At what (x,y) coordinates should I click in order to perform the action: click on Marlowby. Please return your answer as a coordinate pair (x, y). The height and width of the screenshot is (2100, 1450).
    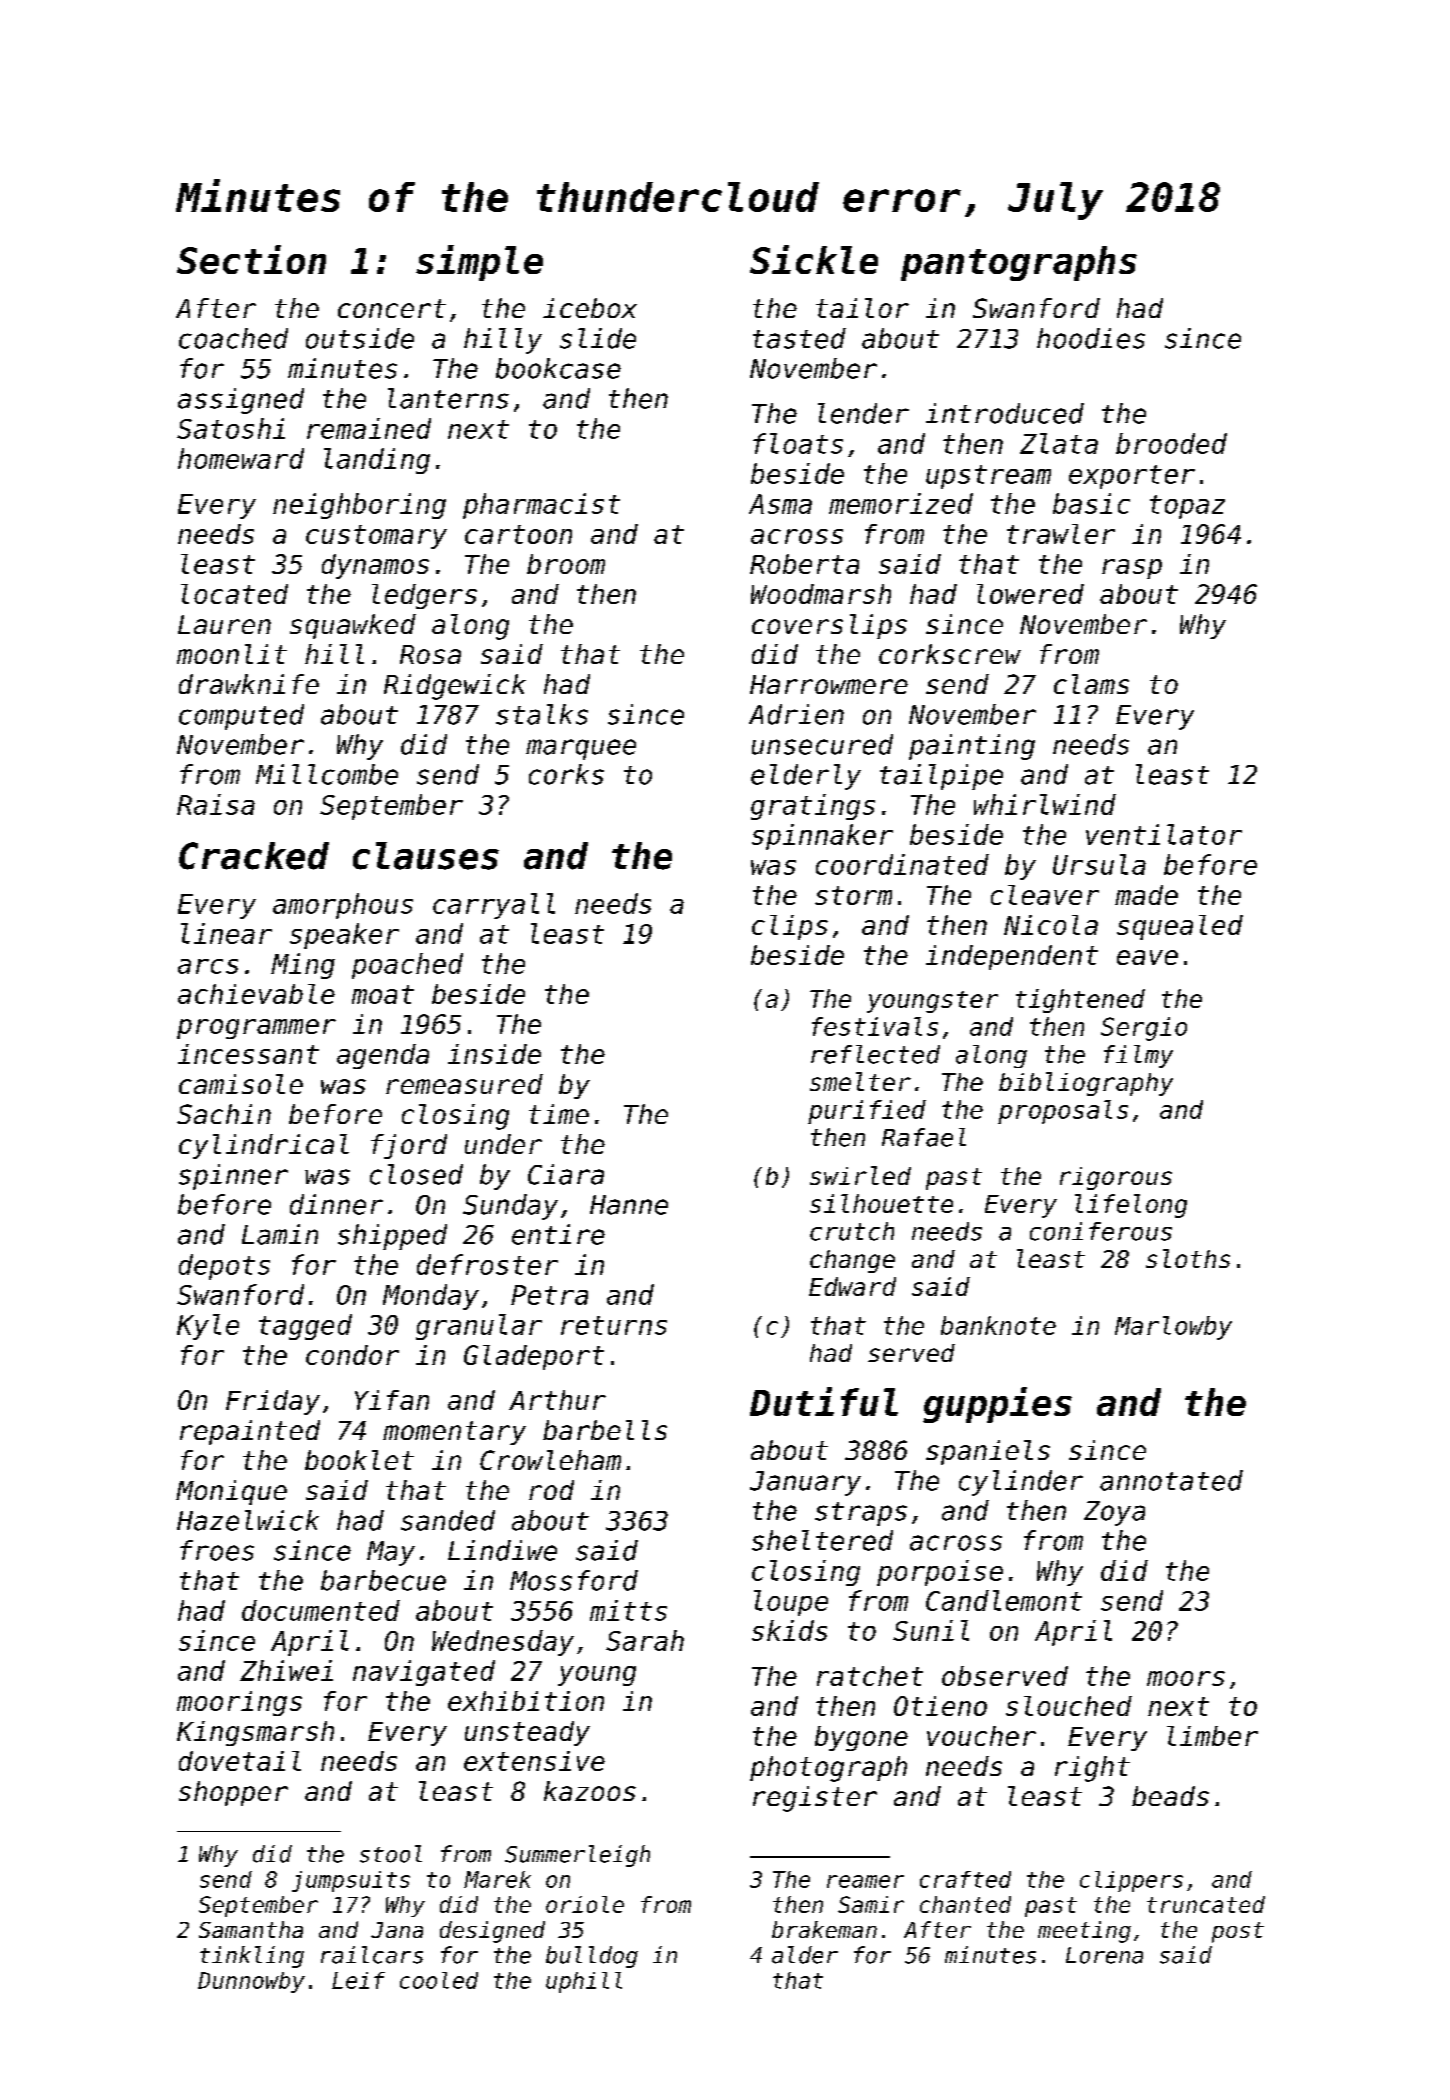
    Looking at the image, I should click on (1173, 1328).
